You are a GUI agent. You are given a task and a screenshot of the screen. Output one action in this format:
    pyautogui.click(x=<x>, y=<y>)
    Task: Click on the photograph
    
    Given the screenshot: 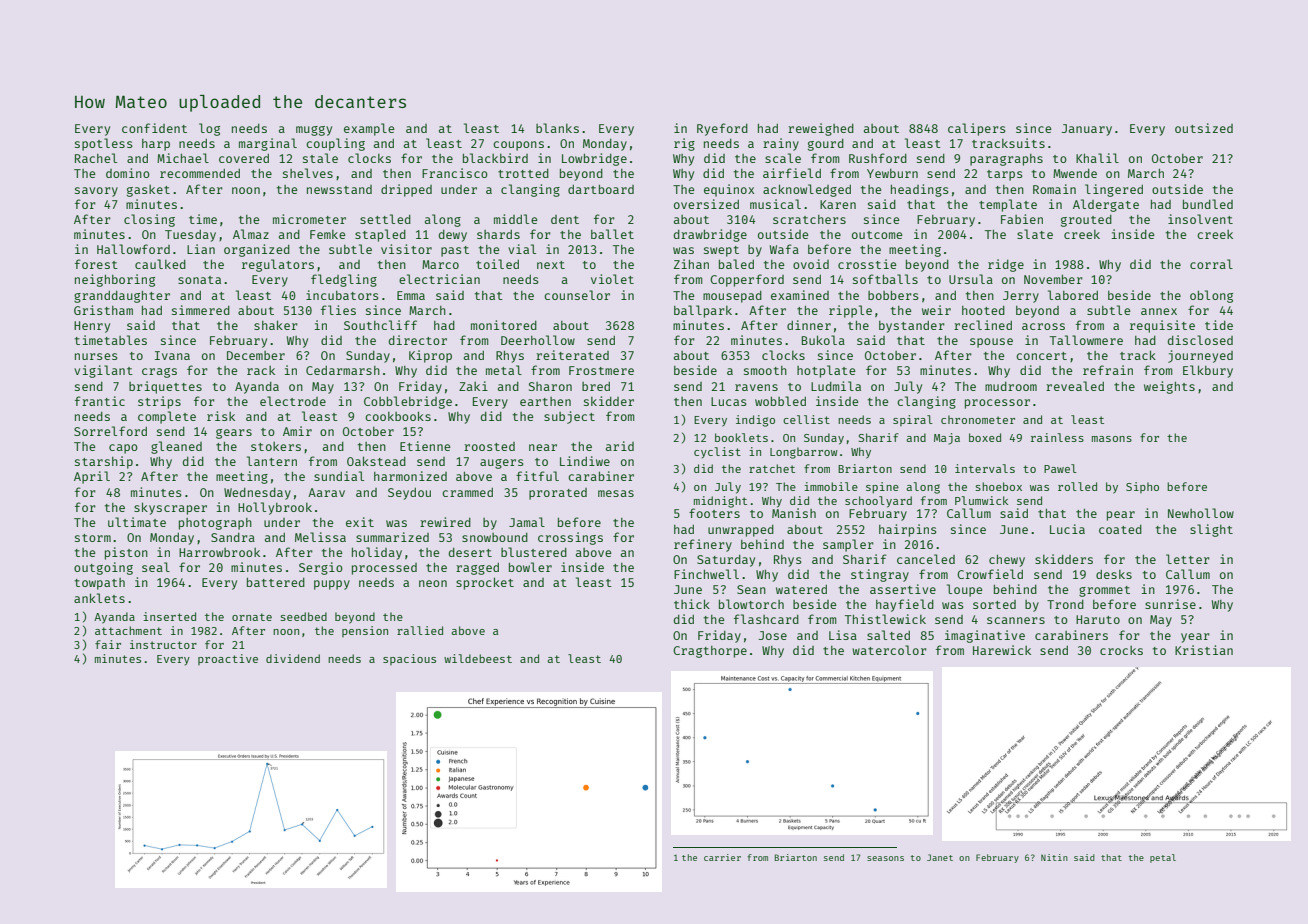 What is the action you would take?
    pyautogui.click(x=215, y=524)
